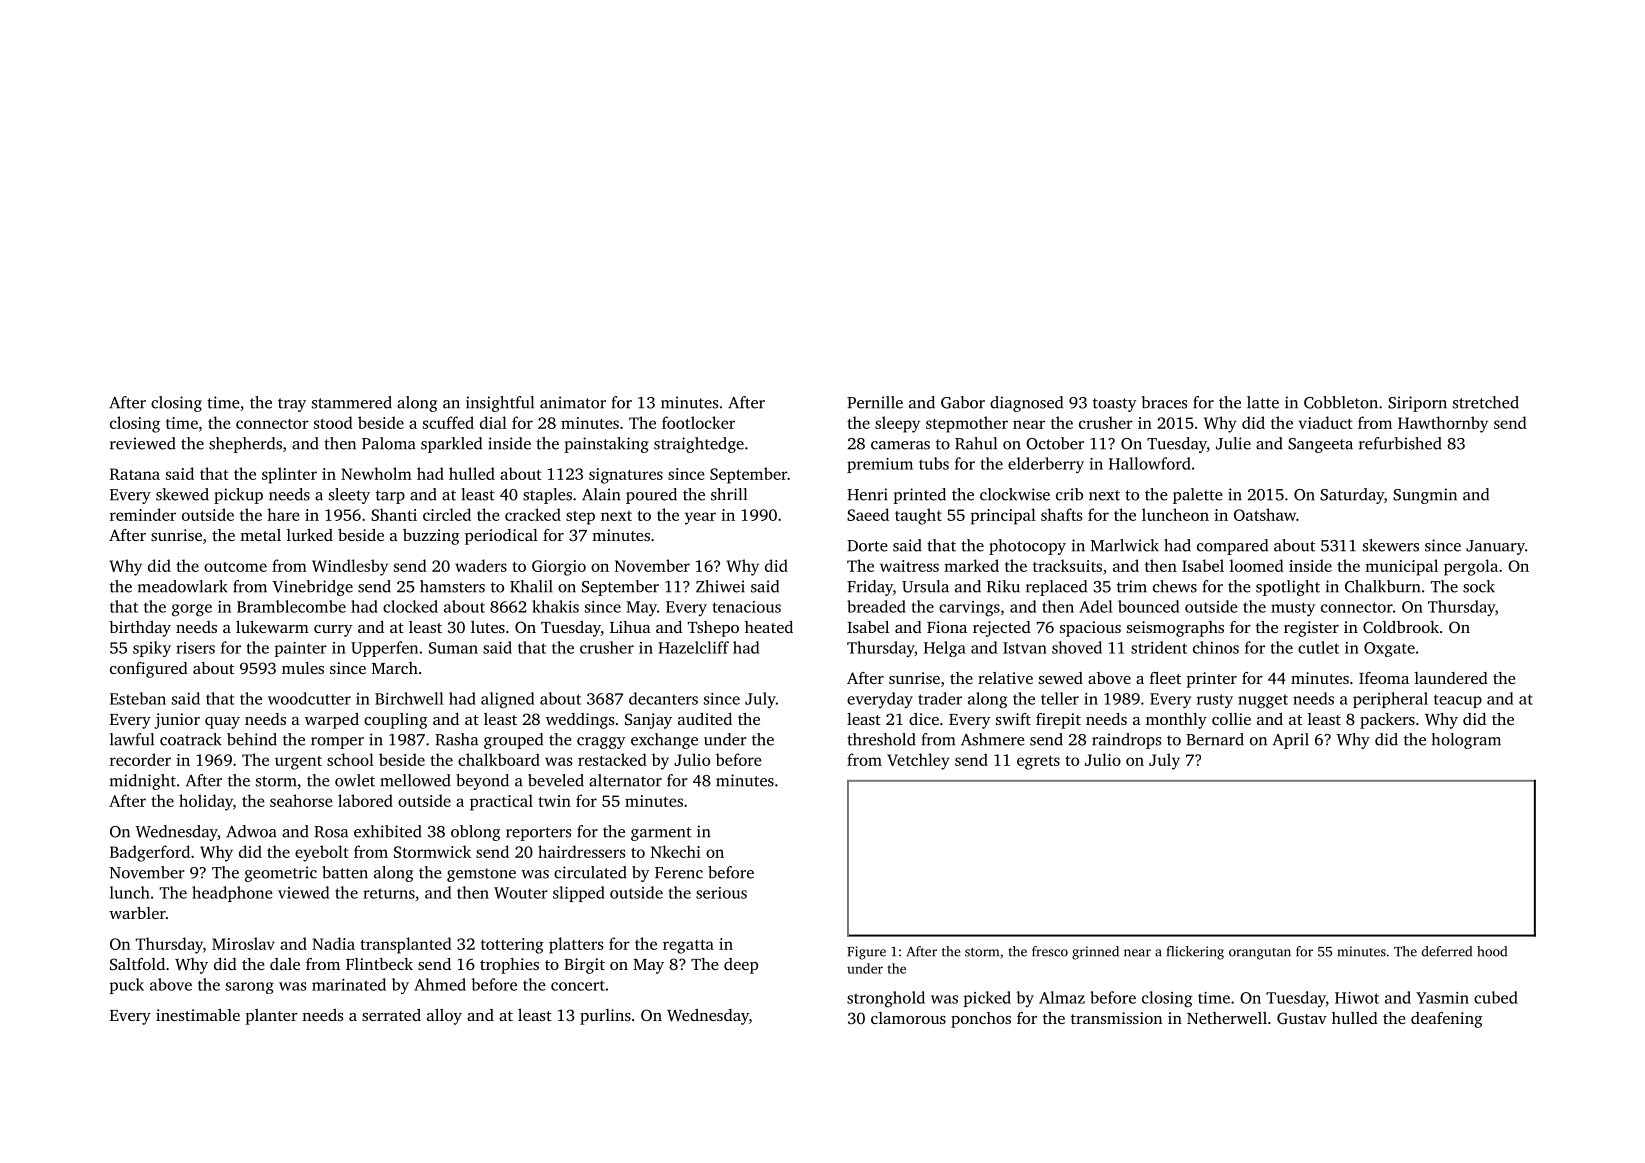 The width and height of the screenshot is (1645, 1163). What do you see at coordinates (1341, 402) in the screenshot?
I see `Cobbleton` at bounding box center [1341, 402].
